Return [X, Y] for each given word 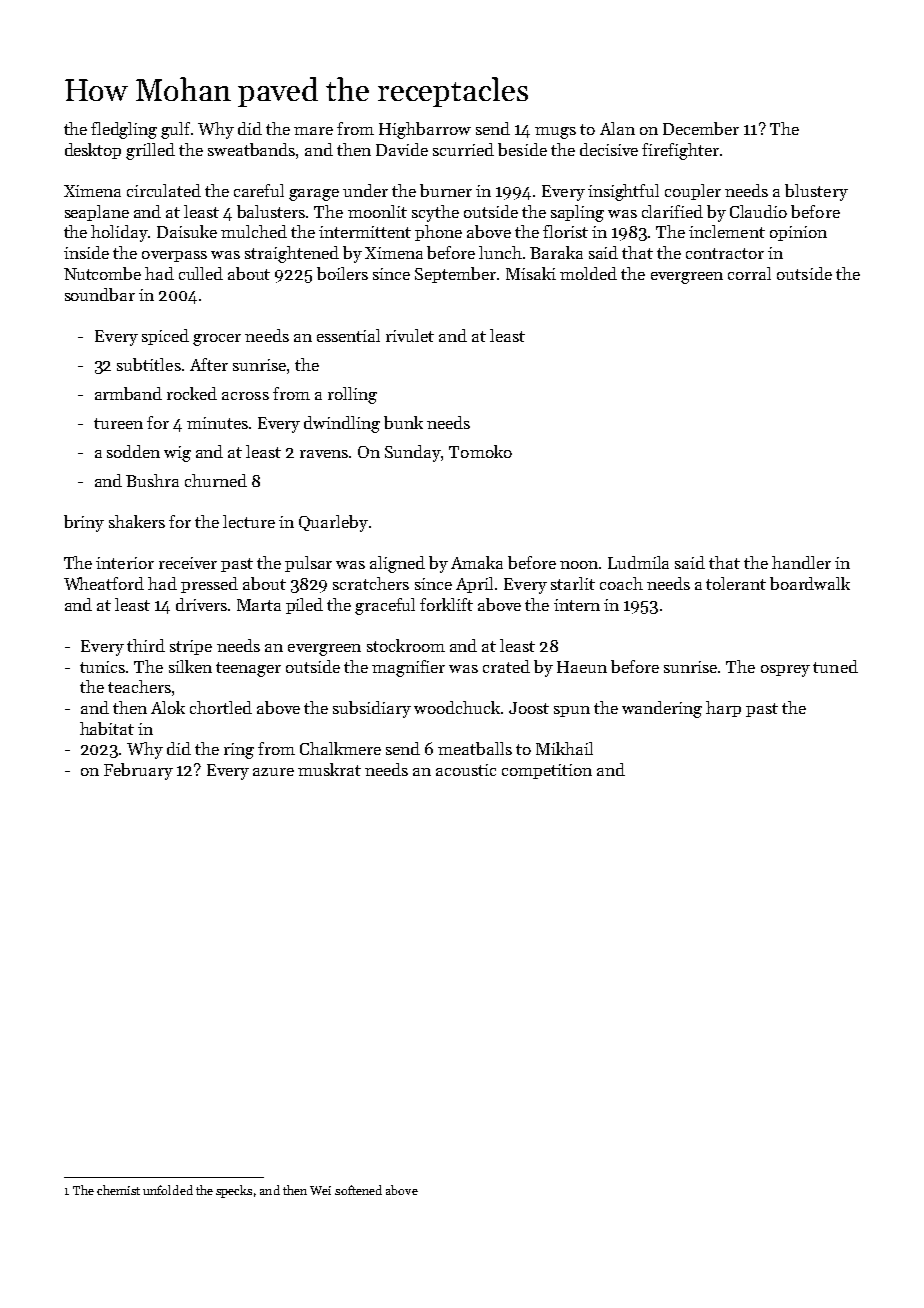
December [701, 128]
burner [446, 190]
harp [723, 709]
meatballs [475, 748]
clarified [672, 211]
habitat [107, 728]
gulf [176, 130]
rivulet [410, 335]
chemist [118, 1190]
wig [177, 454]
